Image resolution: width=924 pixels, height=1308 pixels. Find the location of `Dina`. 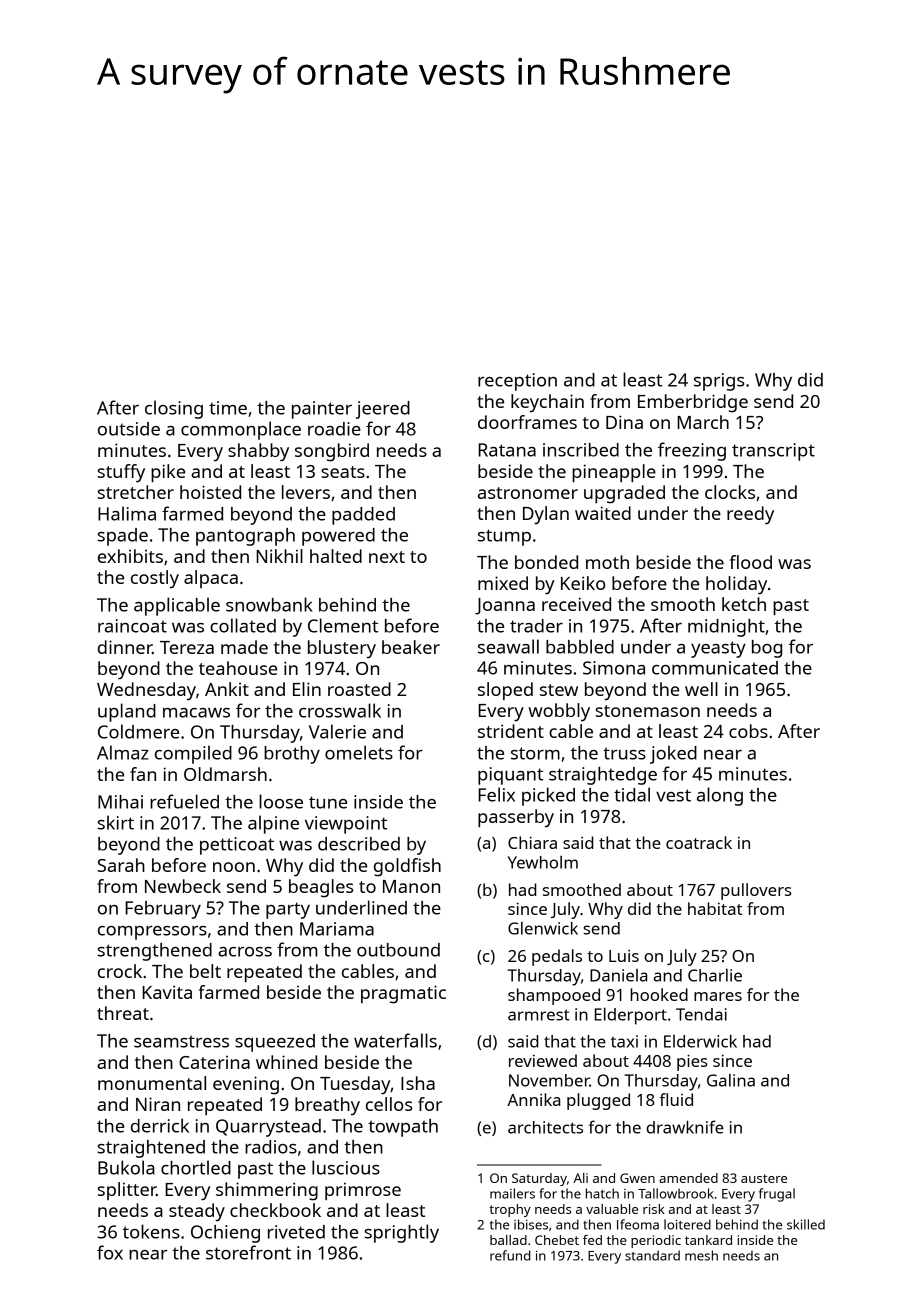

Dina is located at coordinates (624, 422).
